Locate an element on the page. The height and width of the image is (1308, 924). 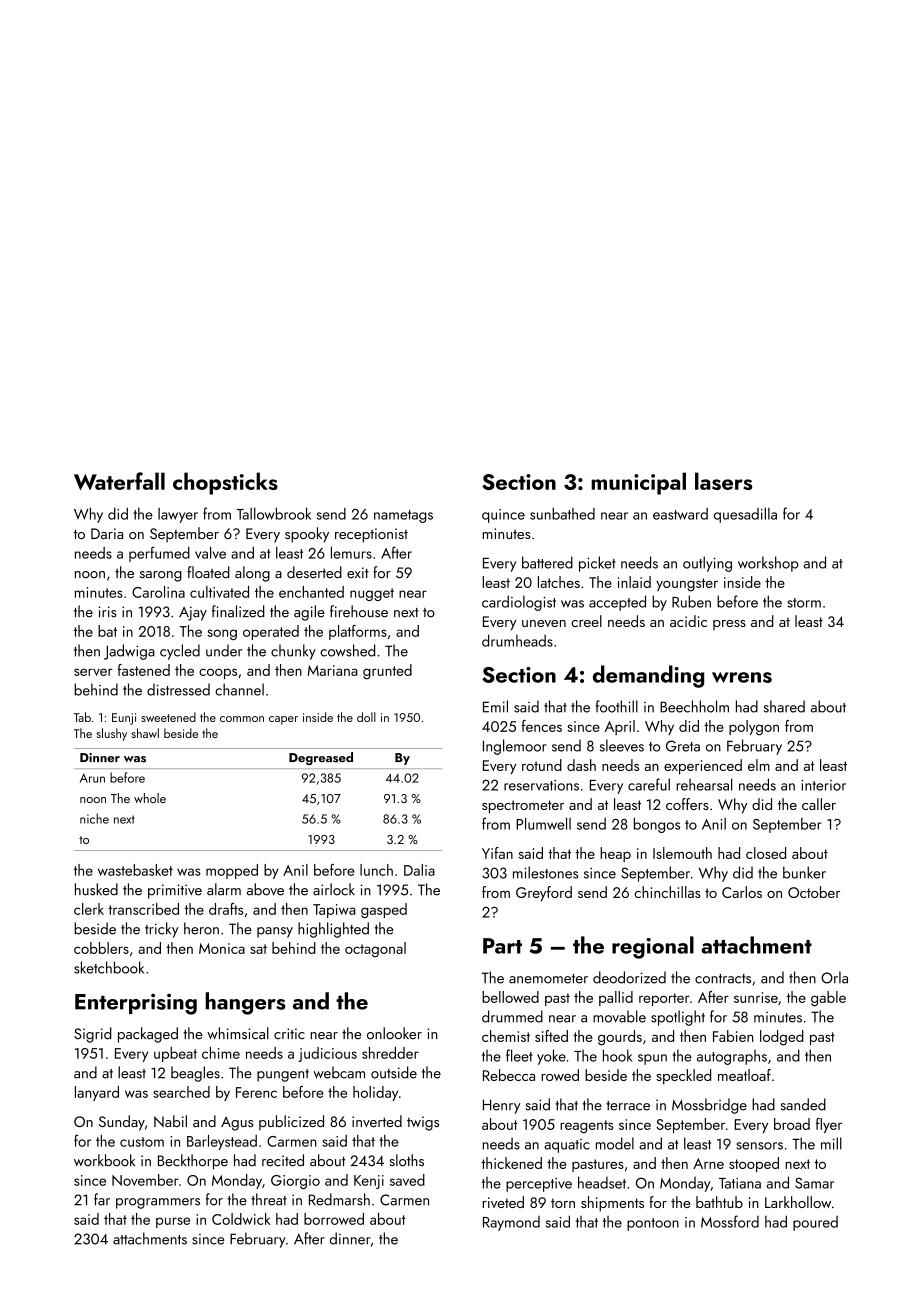
nametags is located at coordinates (403, 516).
